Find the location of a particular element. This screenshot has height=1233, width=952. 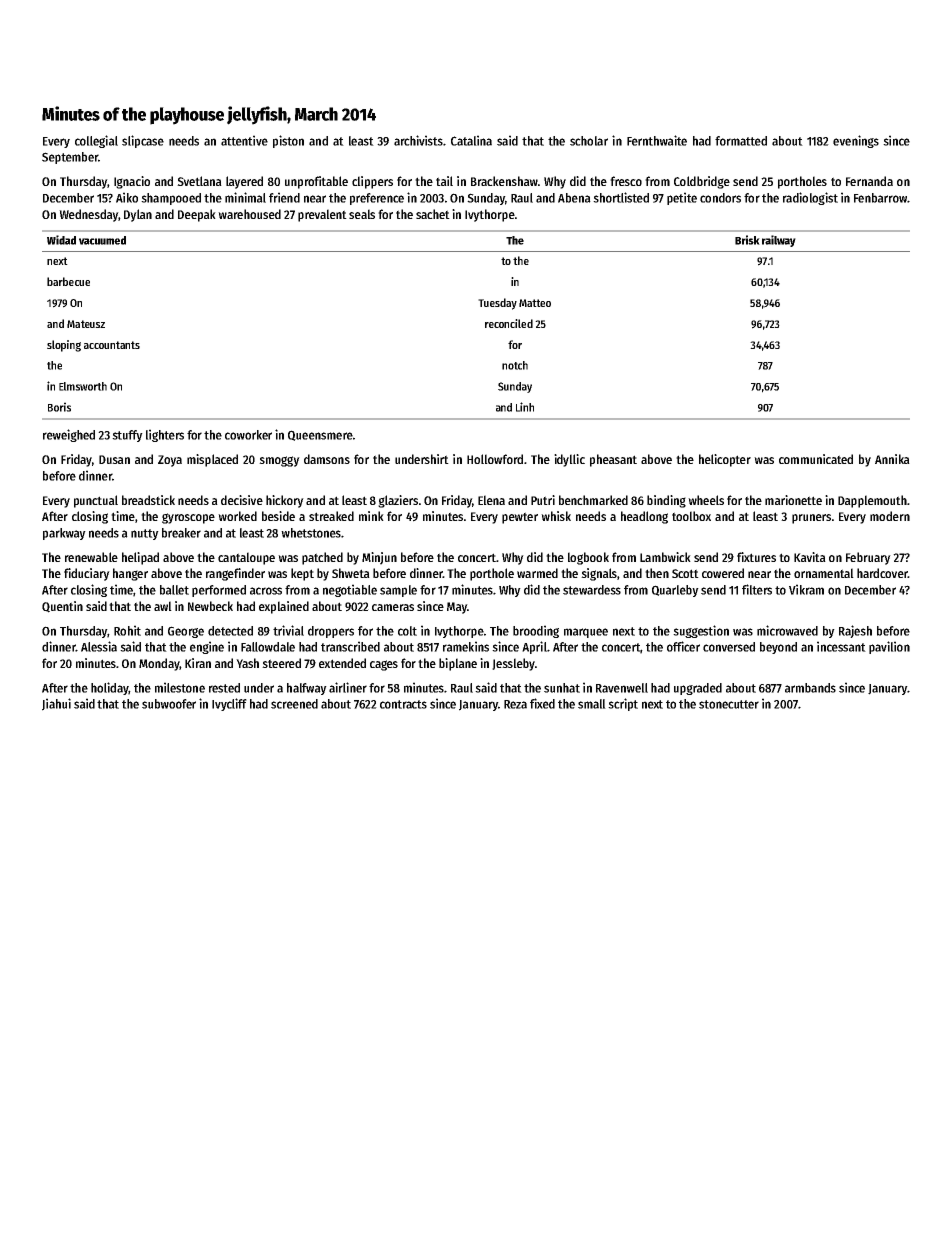

punctual is located at coordinates (96, 501).
